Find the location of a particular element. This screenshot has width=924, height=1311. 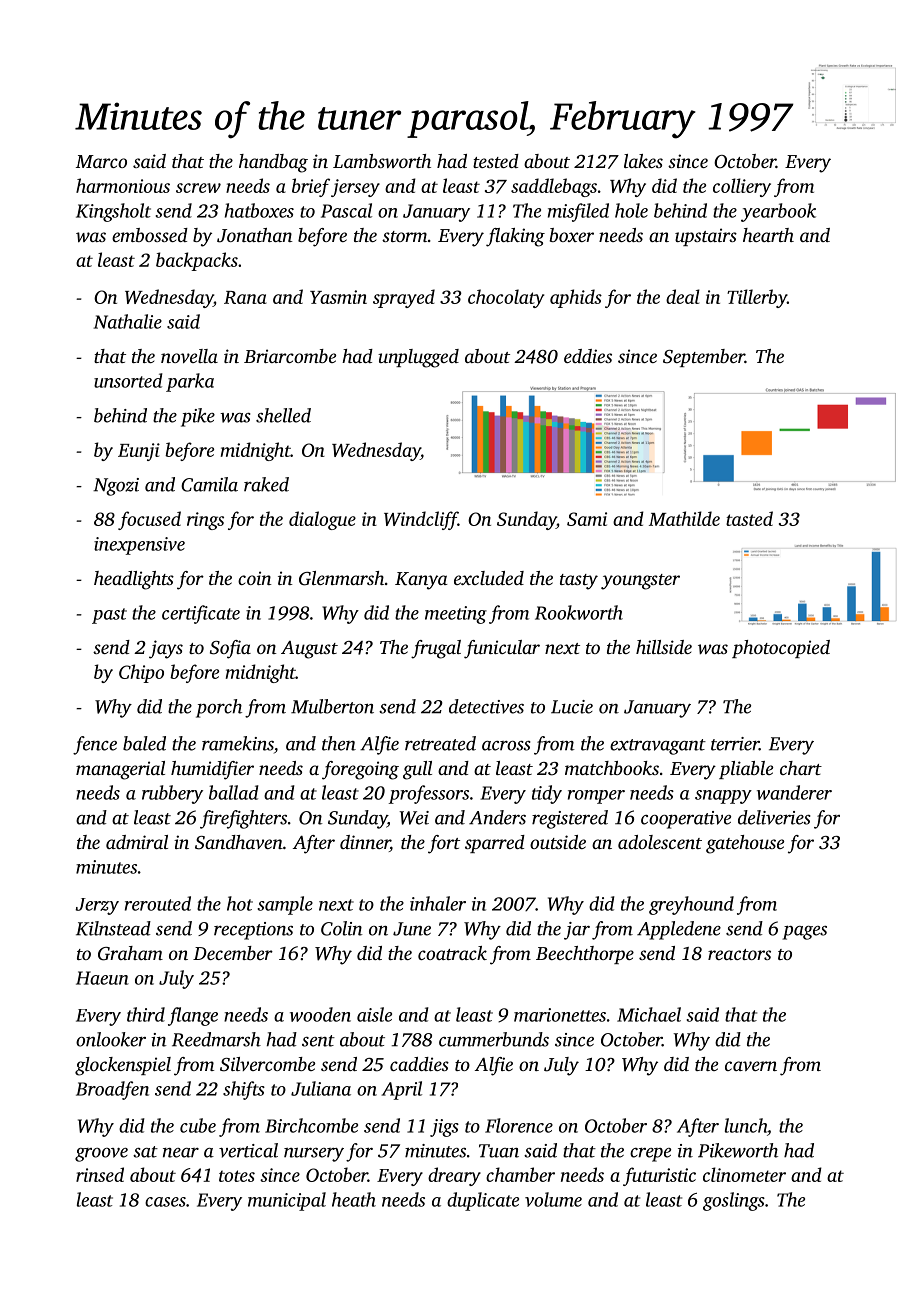

Glenmarsh is located at coordinates (341, 578).
